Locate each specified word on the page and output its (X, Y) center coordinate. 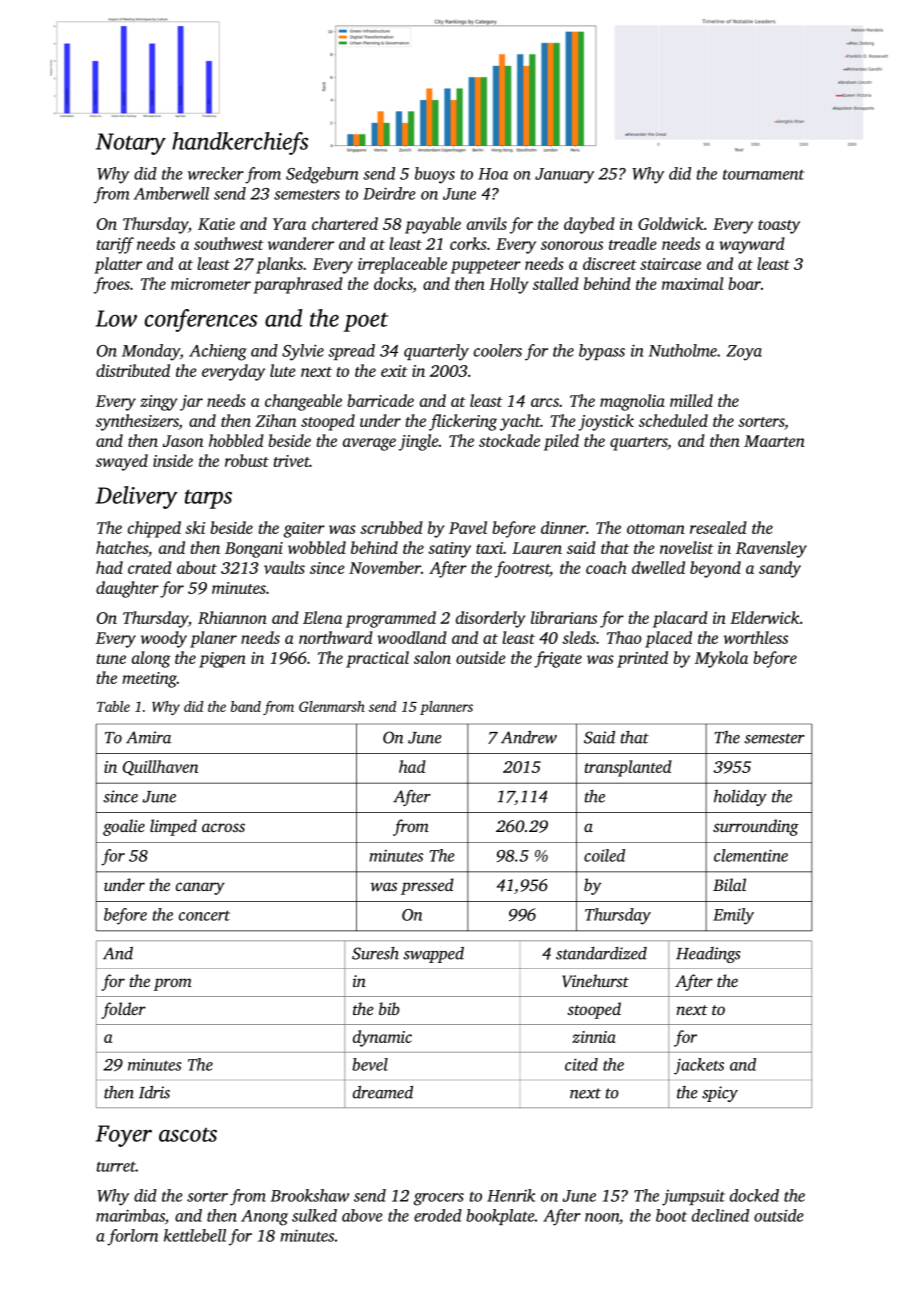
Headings (708, 955)
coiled (604, 855)
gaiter (304, 530)
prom (172, 984)
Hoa (493, 174)
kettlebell (195, 1235)
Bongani (254, 550)
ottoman (656, 529)
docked (754, 1195)
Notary (131, 144)
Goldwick (671, 223)
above (362, 1215)
